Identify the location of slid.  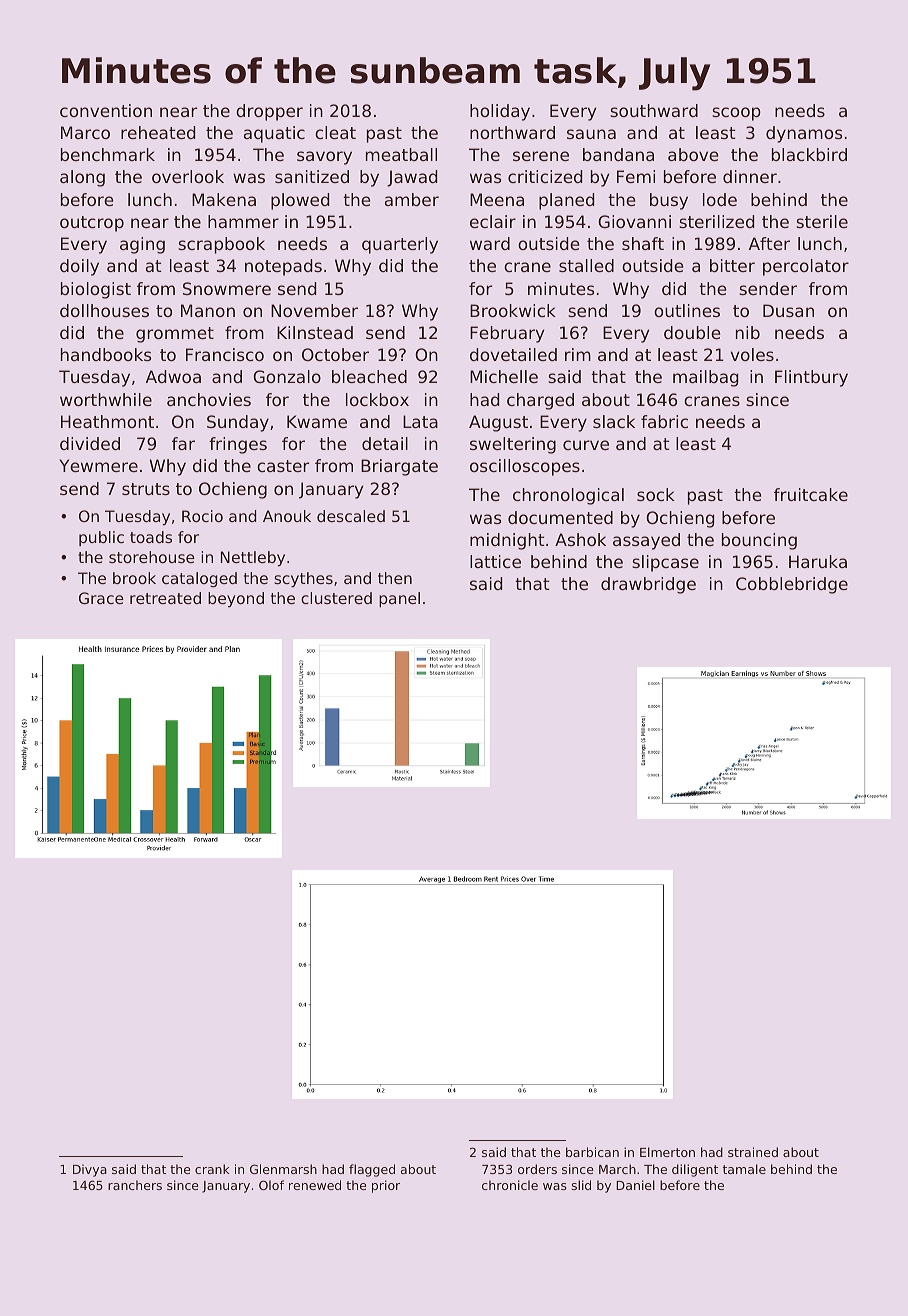
(581, 1185).
